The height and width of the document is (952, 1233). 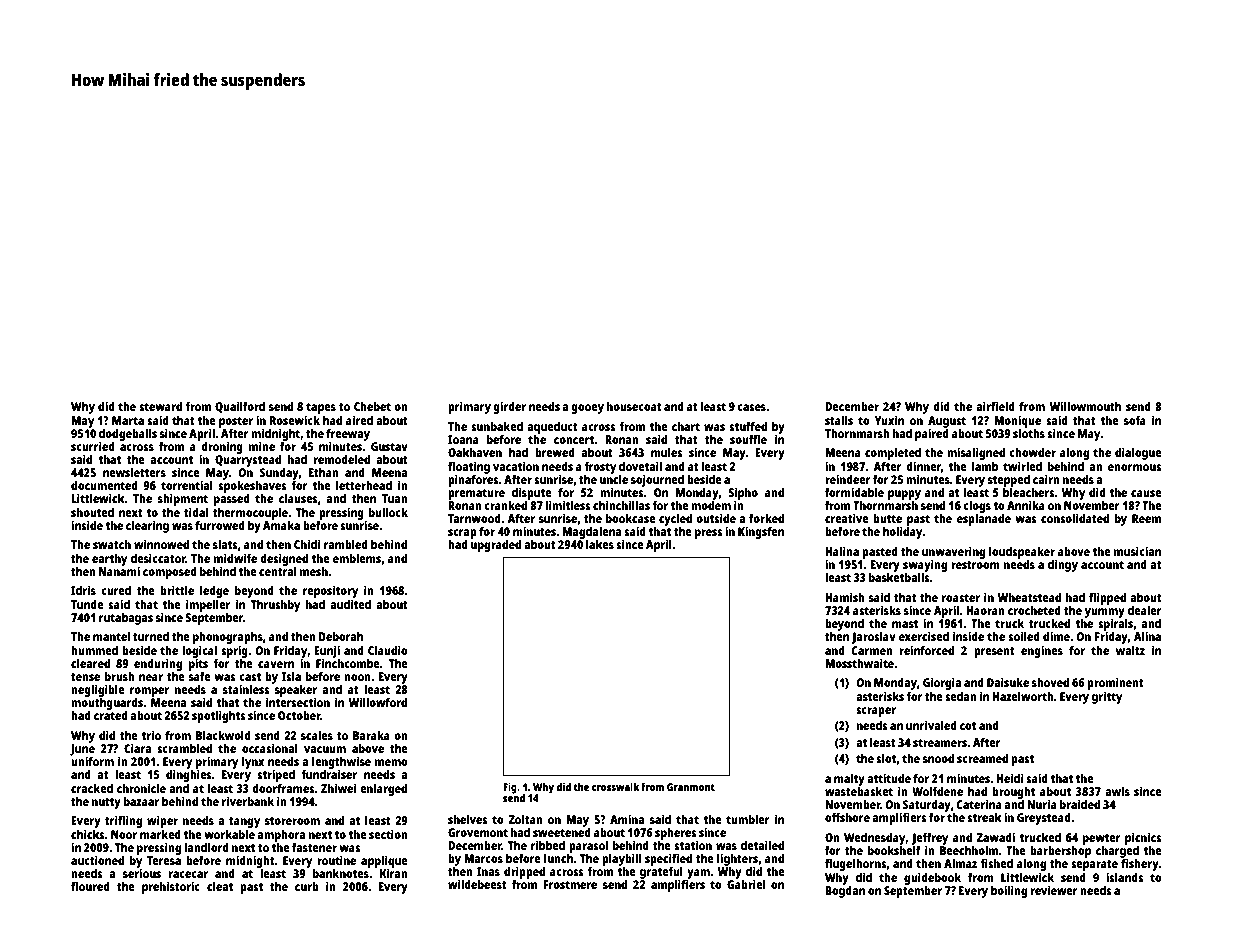 What do you see at coordinates (87, 604) in the document?
I see `Tunde` at bounding box center [87, 604].
